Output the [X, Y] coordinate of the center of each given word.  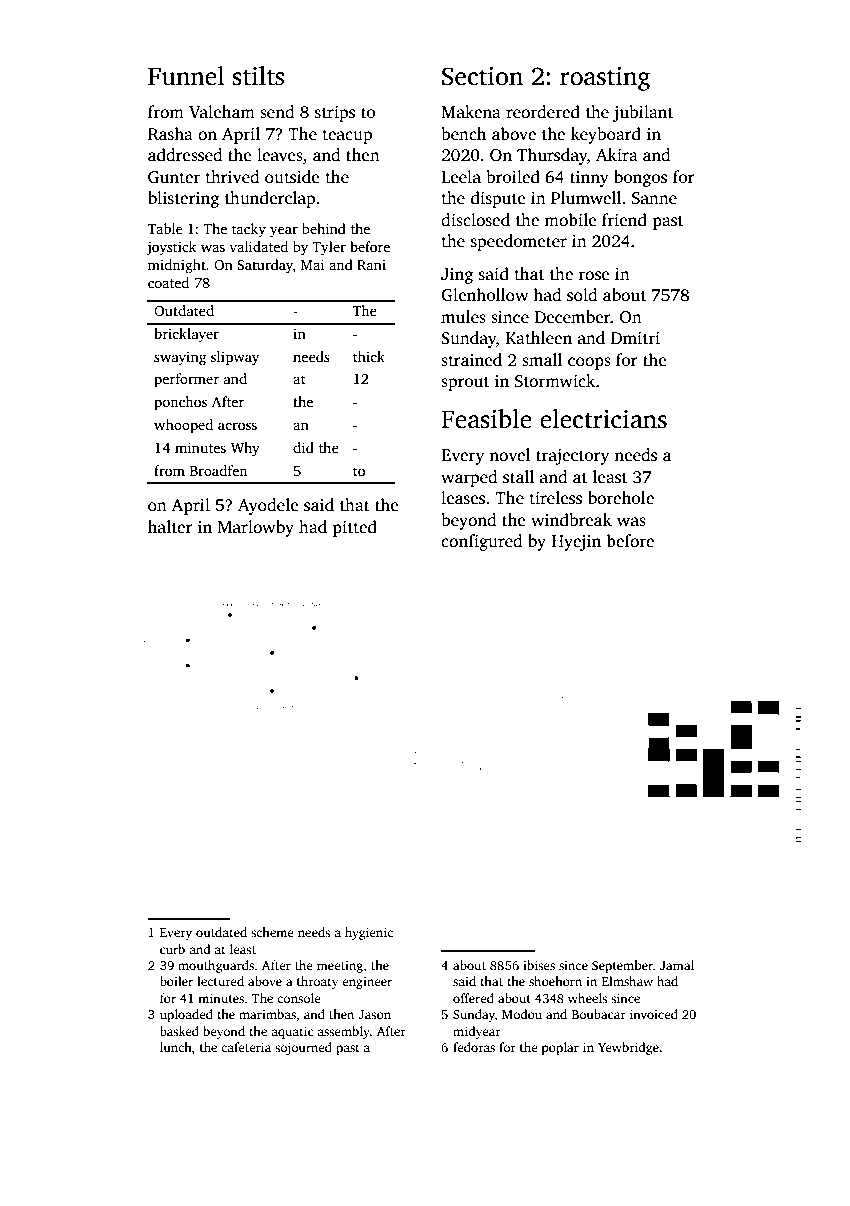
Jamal [677, 965]
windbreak [571, 519]
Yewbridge [628, 1048]
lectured [220, 981]
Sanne [654, 198]
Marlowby [256, 528]
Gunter [174, 177]
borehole [621, 498]
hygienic [369, 933]
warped [469, 478]
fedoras [474, 1047]
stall [518, 477]
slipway [235, 358]
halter [170, 527]
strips [335, 113]
